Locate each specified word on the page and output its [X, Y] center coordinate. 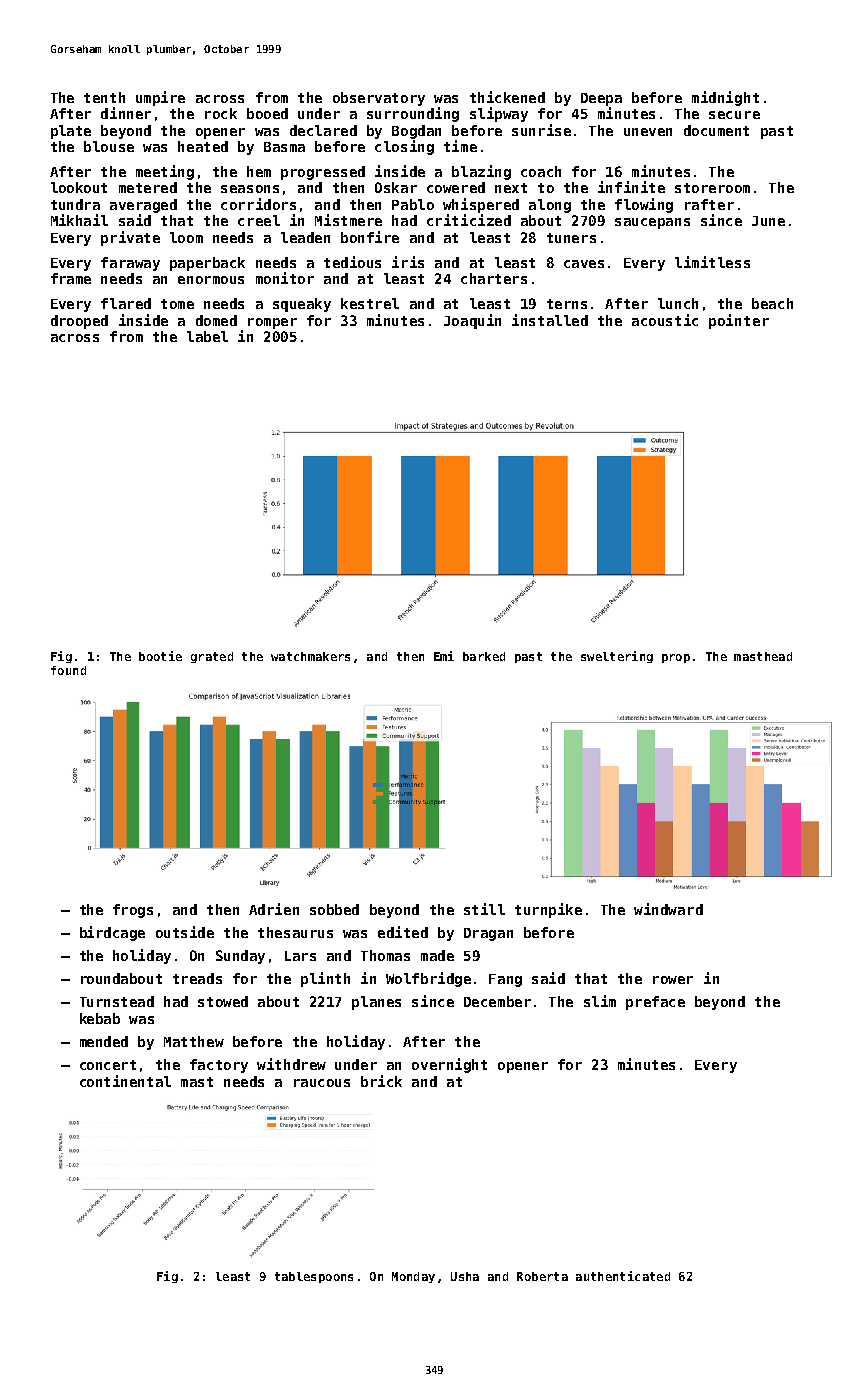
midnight [725, 98]
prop [676, 658]
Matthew [194, 1041]
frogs [133, 911]
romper [272, 323]
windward [668, 909]
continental [125, 1081]
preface [655, 1003]
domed [216, 320]
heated [203, 146]
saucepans [652, 223]
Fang [505, 980]
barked [484, 656]
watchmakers [310, 656]
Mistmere [348, 220]
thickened [507, 97]
